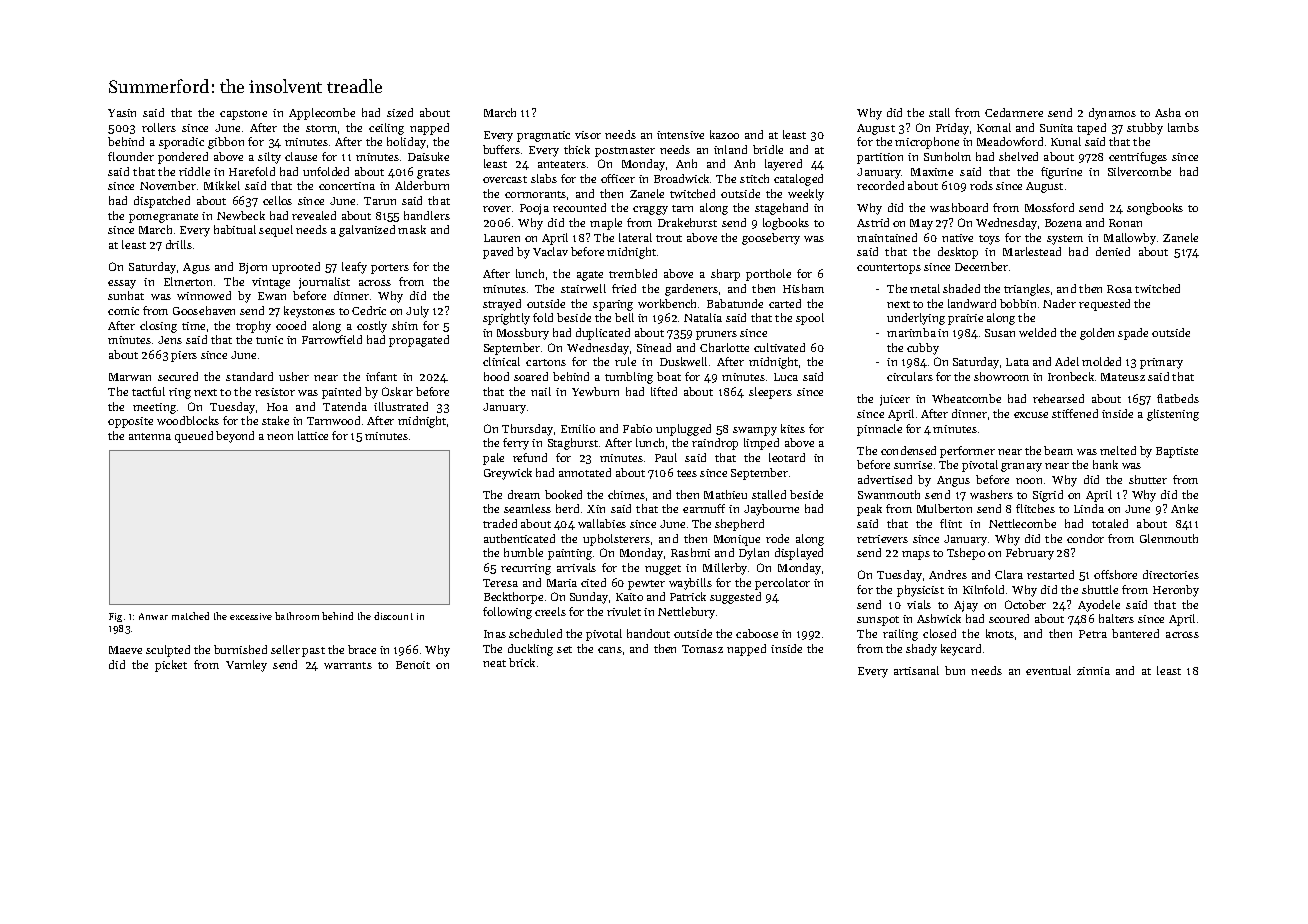  I want to click on Beckthorpe, so click(513, 598).
